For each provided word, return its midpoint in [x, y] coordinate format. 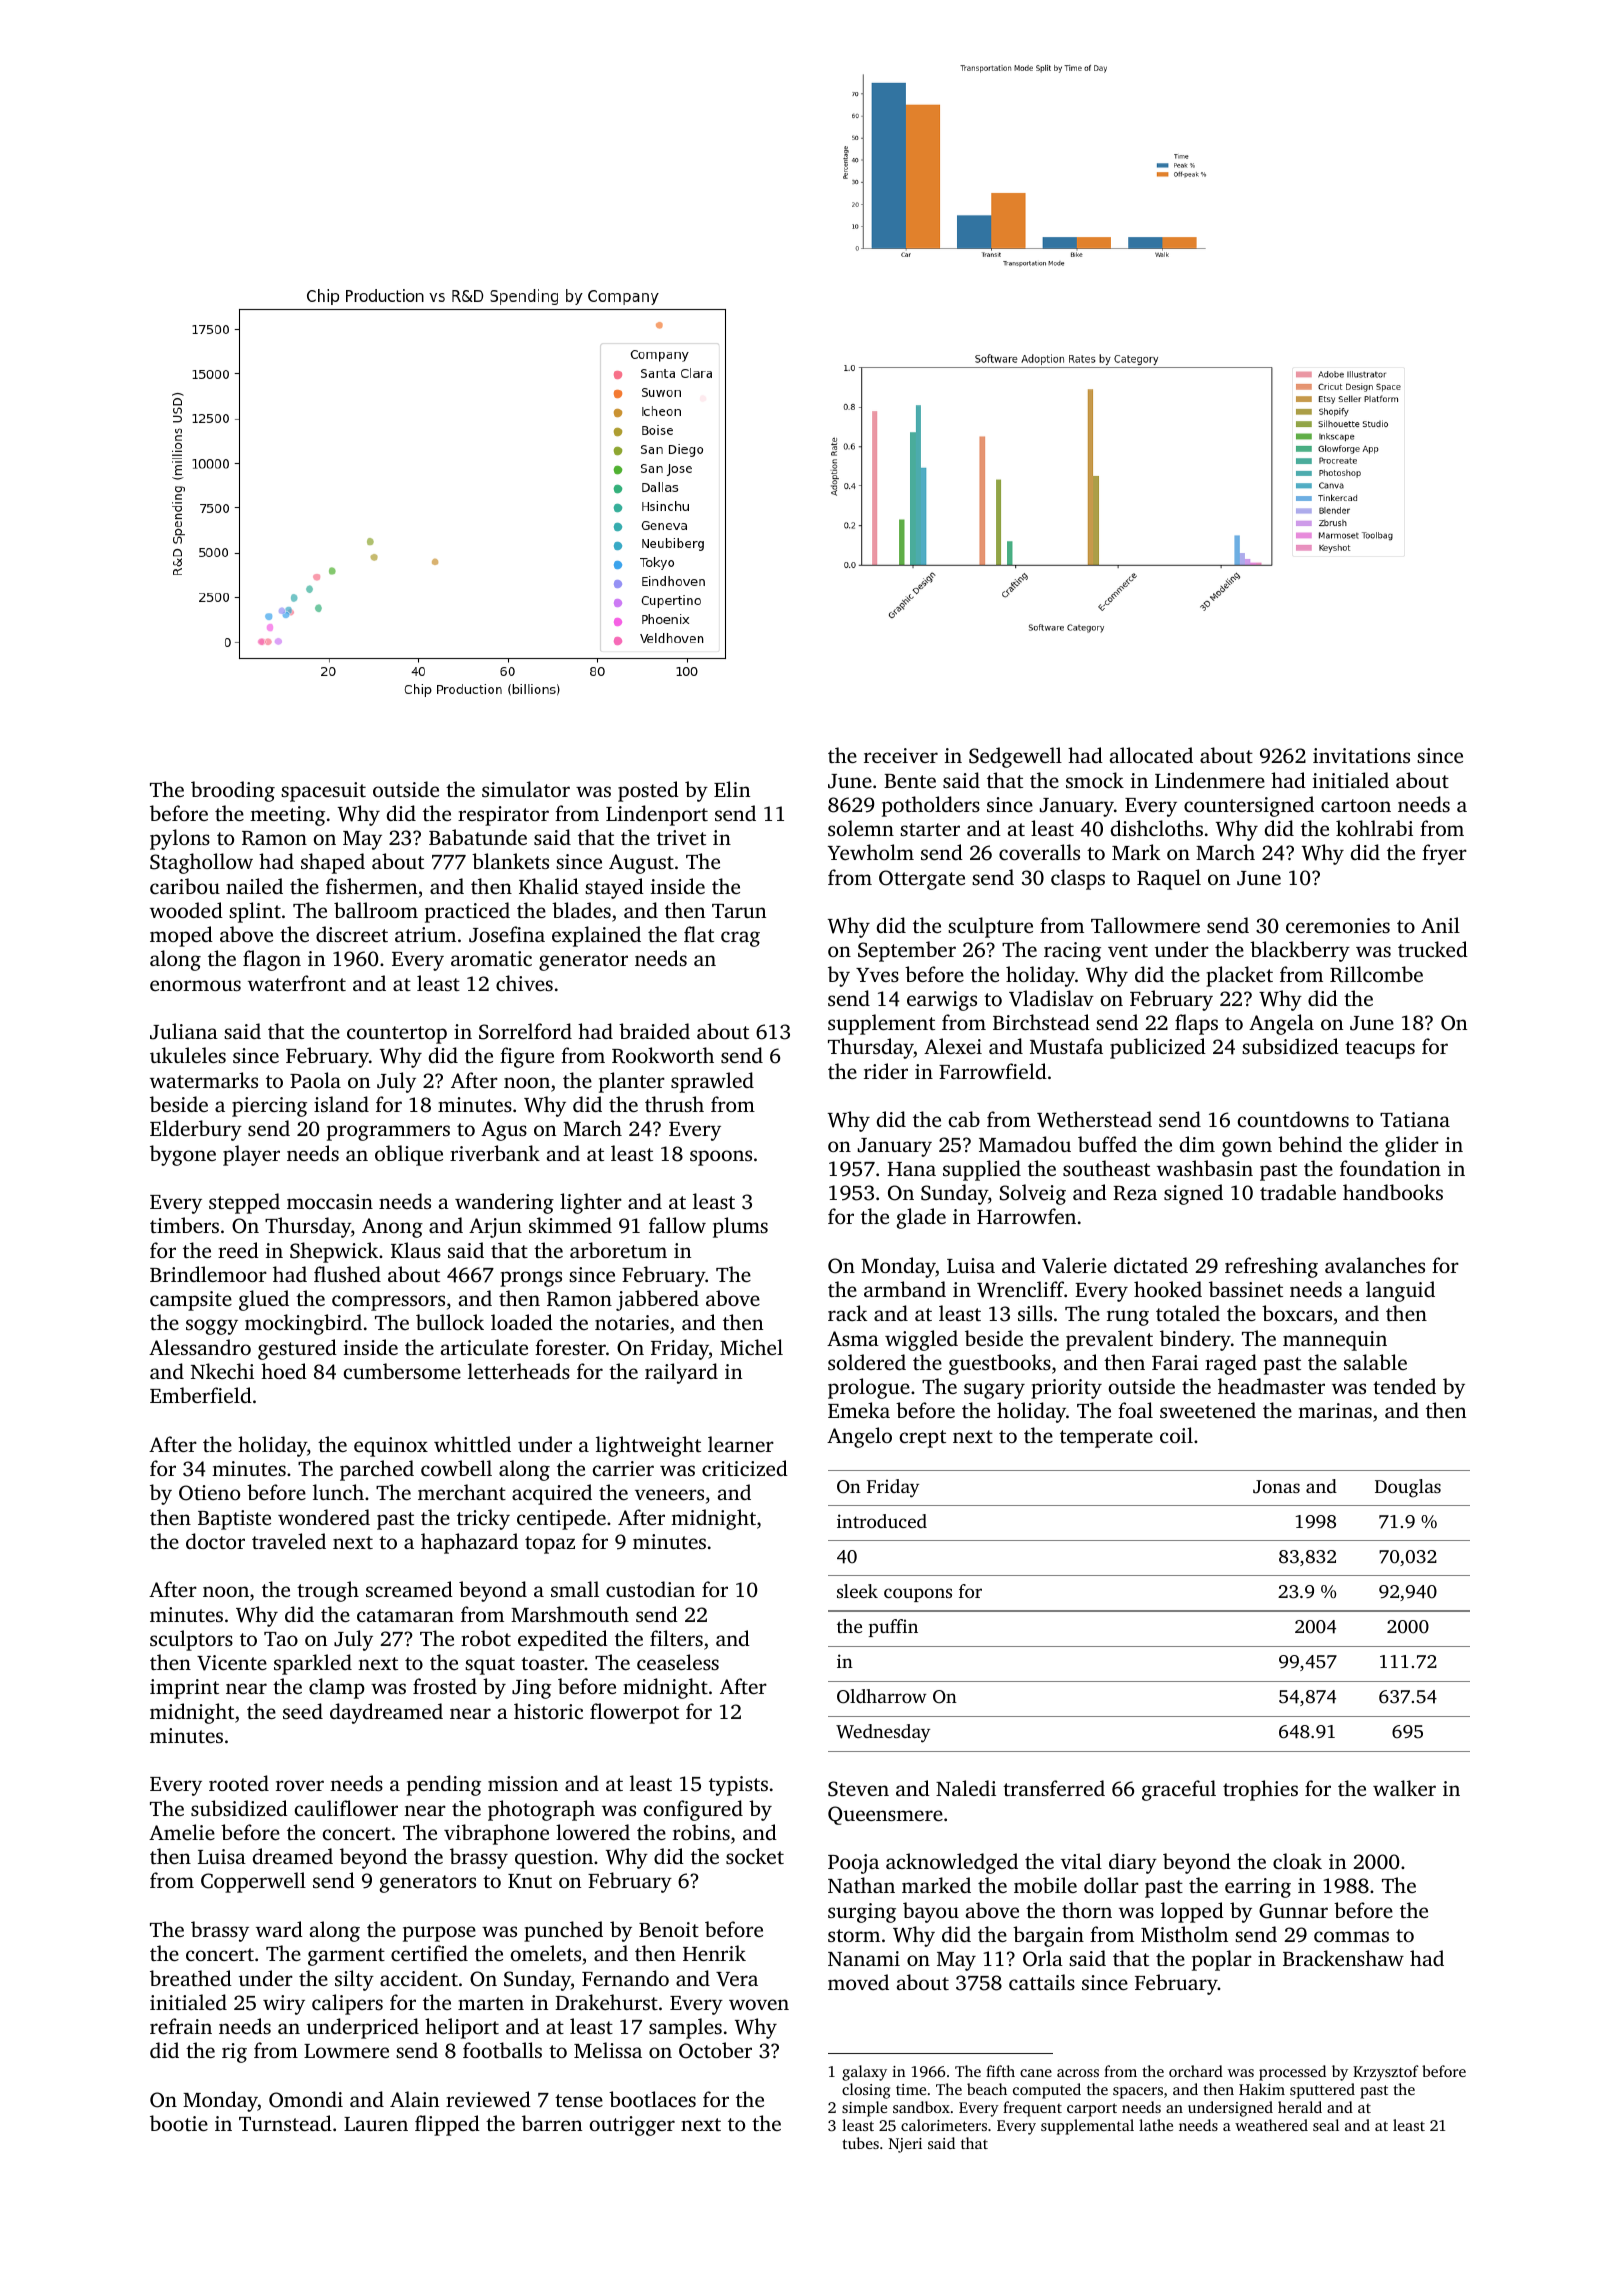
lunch [338, 1492]
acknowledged [952, 1863]
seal [1326, 2125]
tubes [860, 2143]
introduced [882, 1521]
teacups [1380, 1050]
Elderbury [196, 1130]
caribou [185, 886]
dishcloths [1157, 828]
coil [1176, 1435]
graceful [1179, 1790]
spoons [721, 1158]
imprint [184, 1689]
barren [552, 2123]
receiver [901, 755]
